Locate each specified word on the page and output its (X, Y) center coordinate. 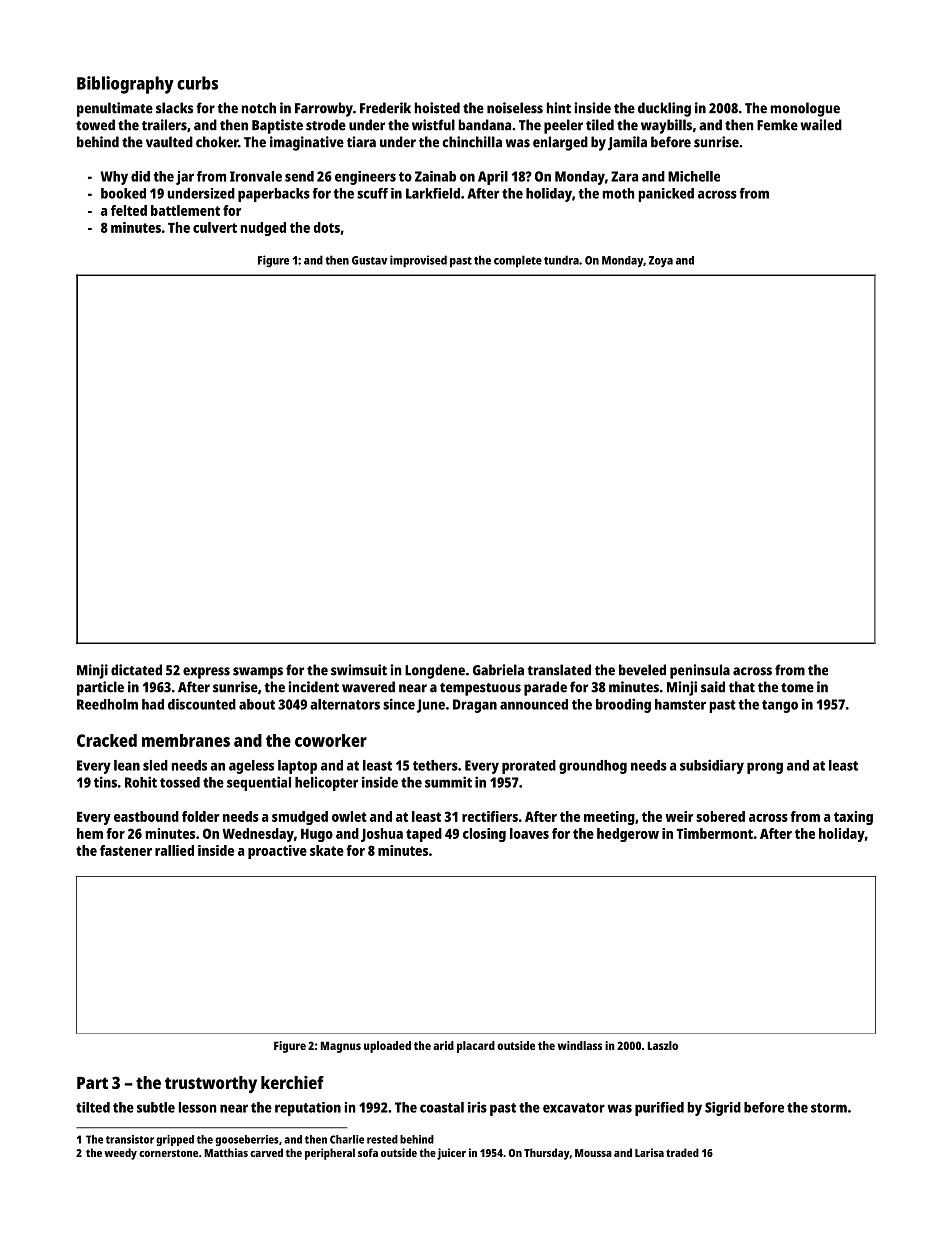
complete (518, 261)
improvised (418, 261)
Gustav (369, 260)
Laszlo (662, 1045)
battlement (185, 210)
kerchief (292, 1082)
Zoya (661, 261)
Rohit (141, 782)
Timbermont (715, 833)
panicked (666, 195)
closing (484, 835)
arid (443, 1045)
